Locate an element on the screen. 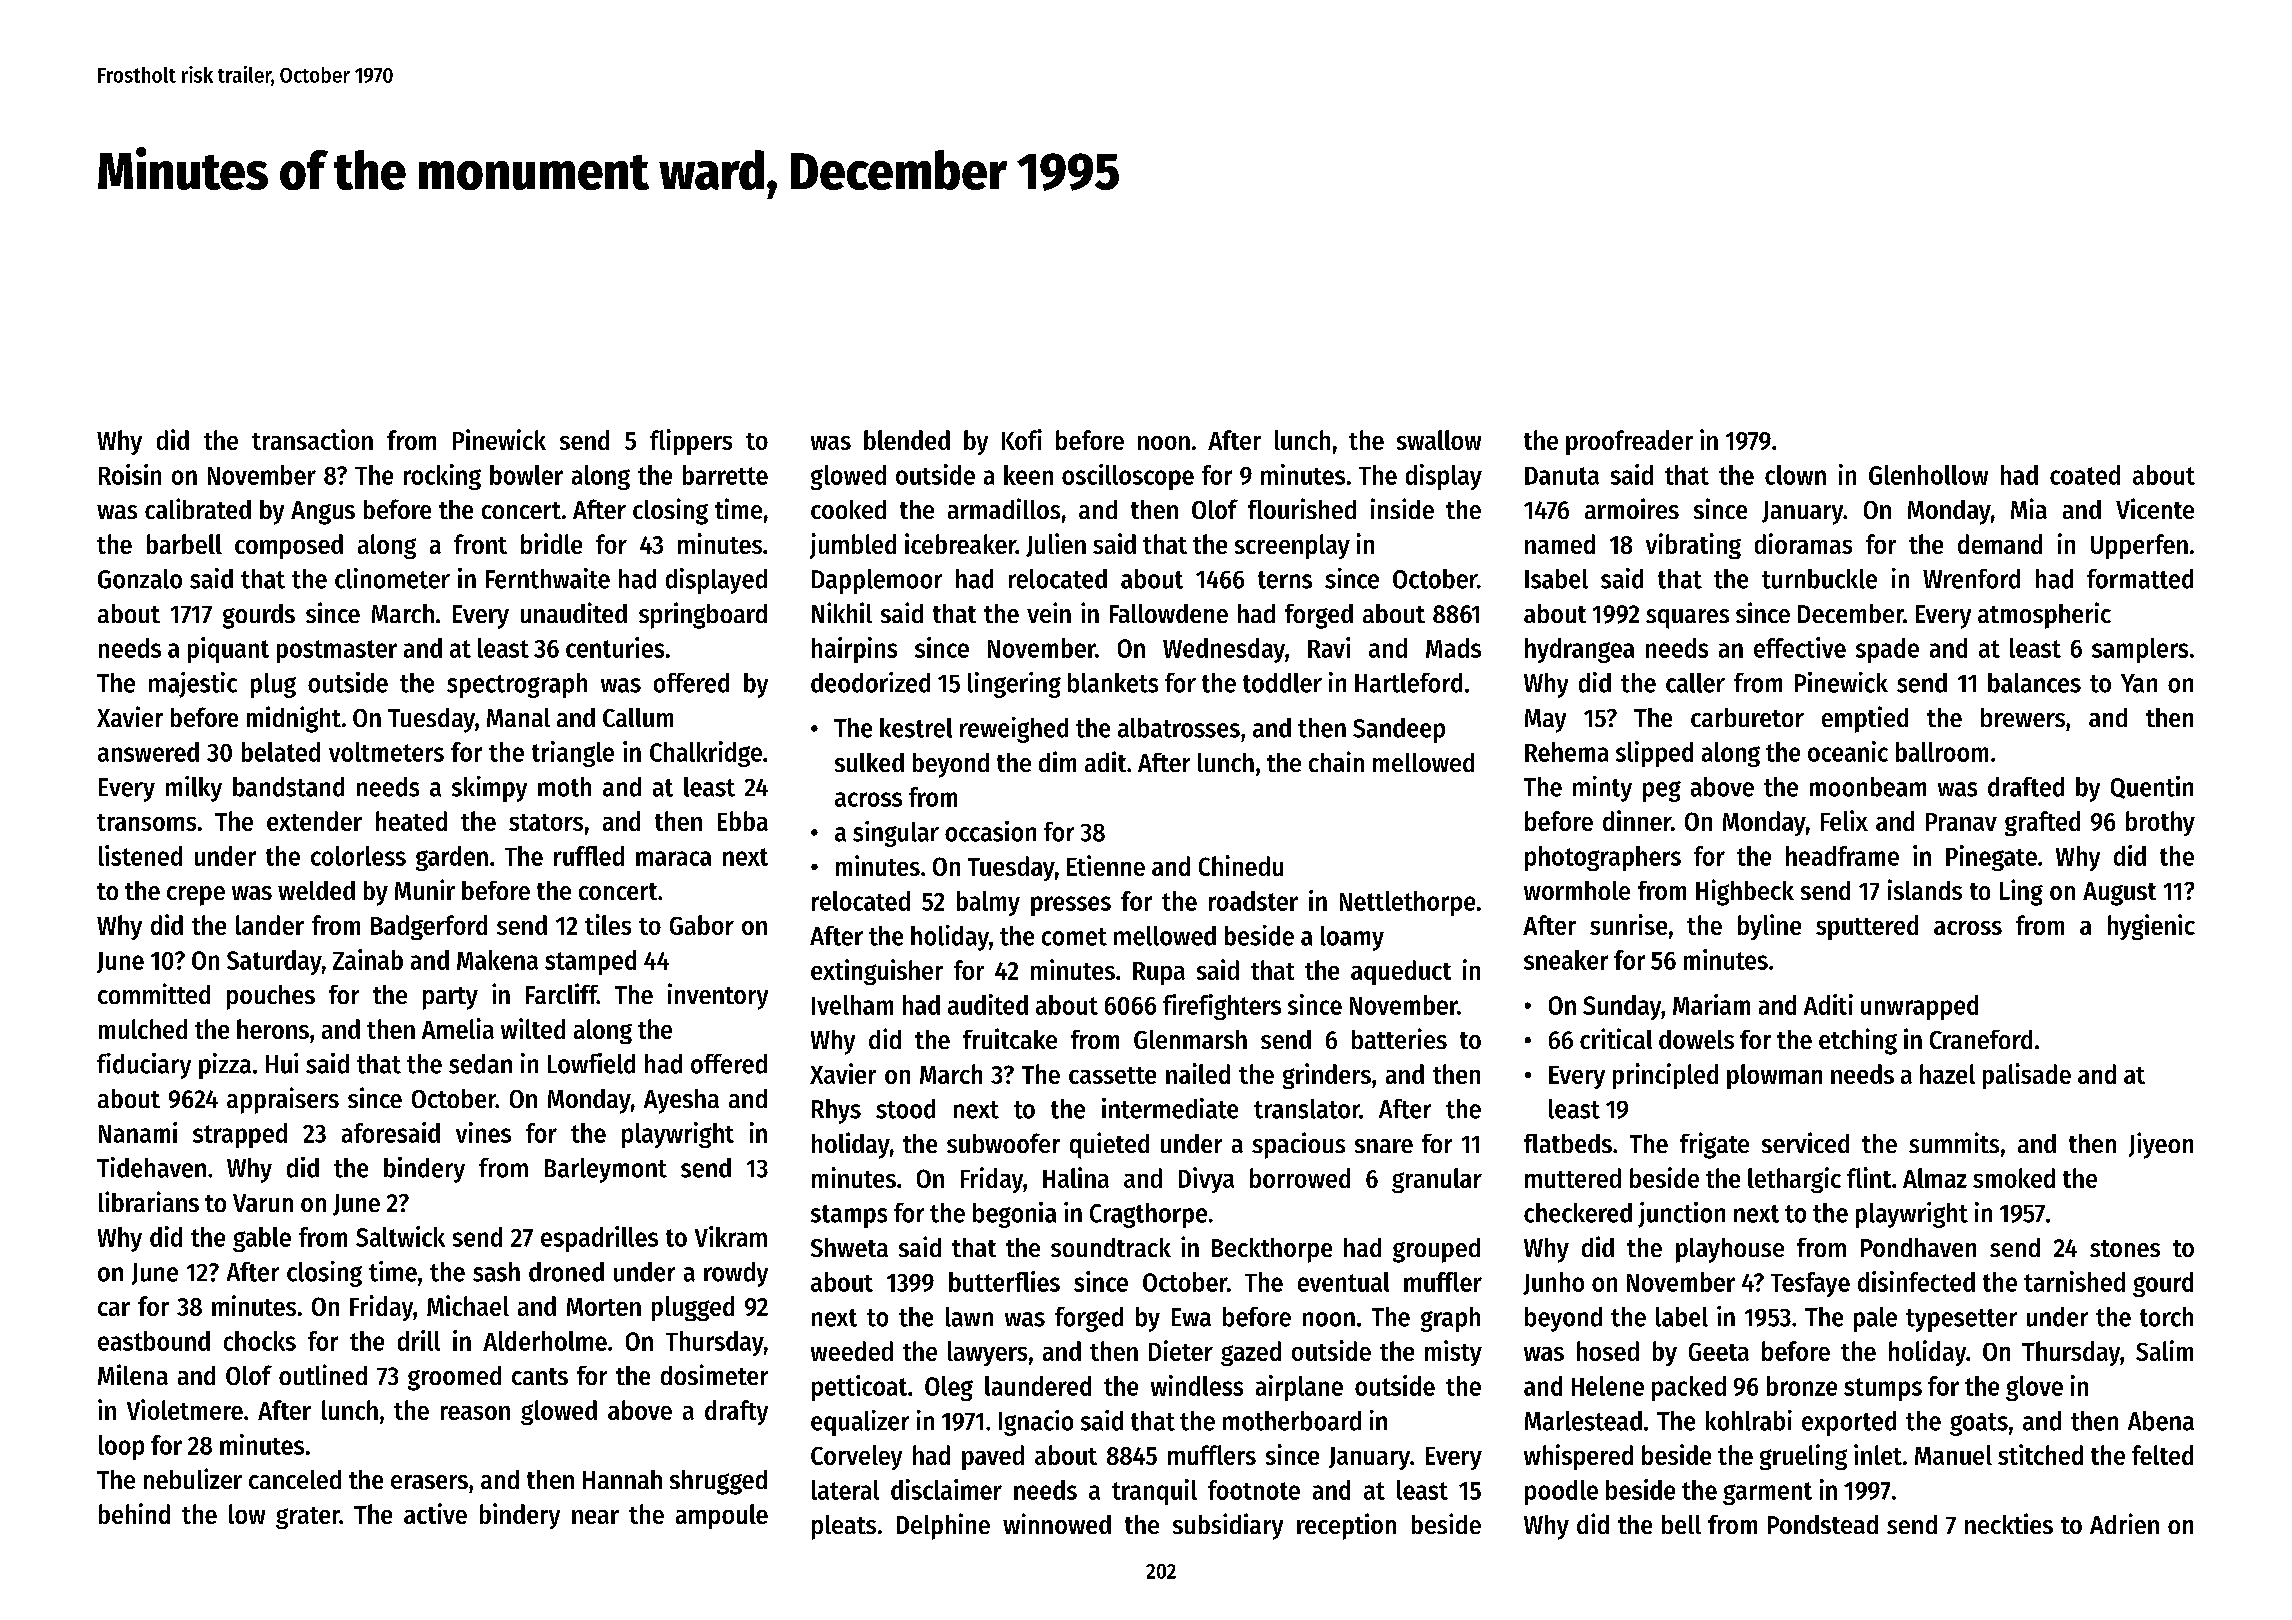  deodorized is located at coordinates (870, 682).
